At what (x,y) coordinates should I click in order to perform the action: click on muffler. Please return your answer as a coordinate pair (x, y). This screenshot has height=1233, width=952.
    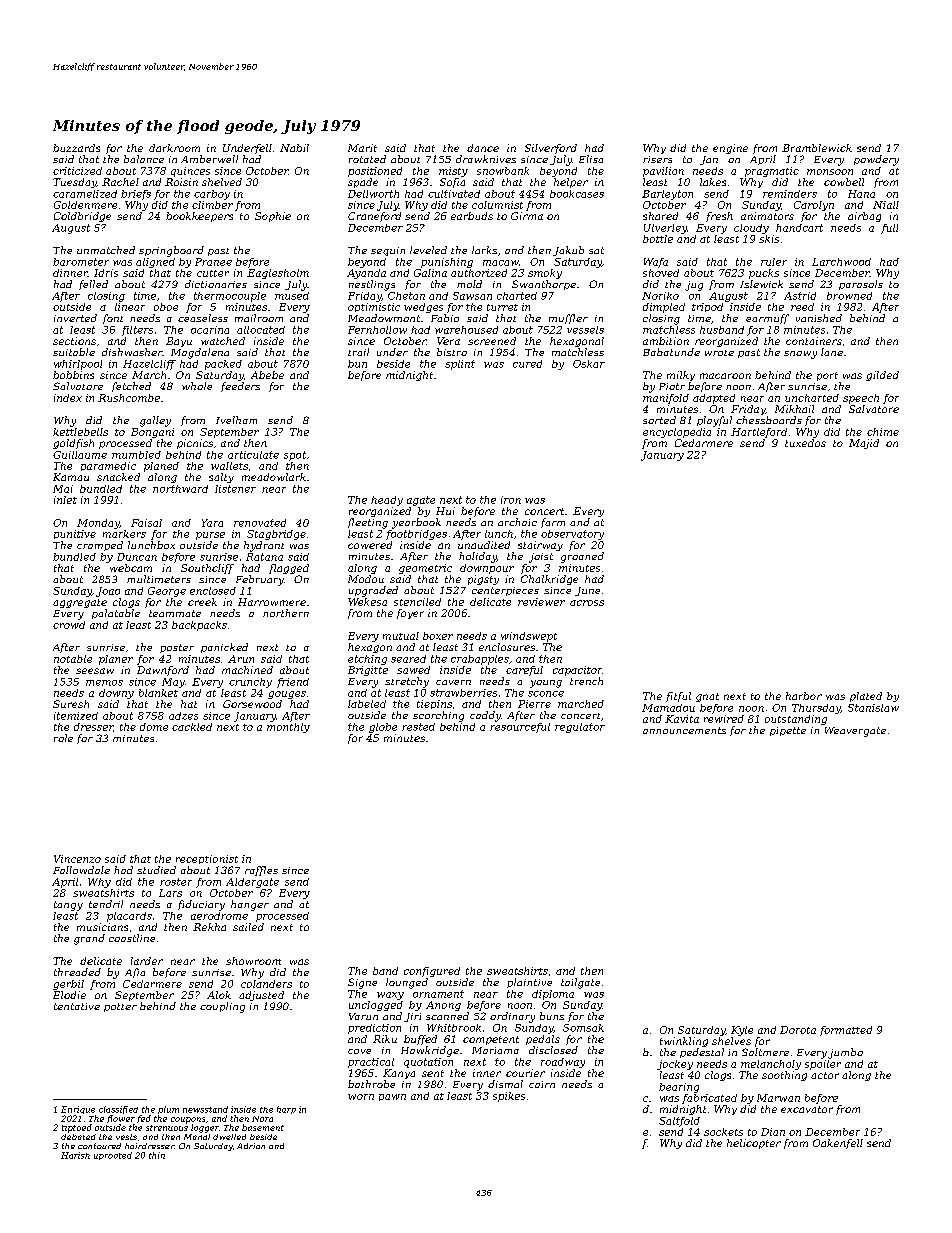
    Looking at the image, I should click on (568, 319).
